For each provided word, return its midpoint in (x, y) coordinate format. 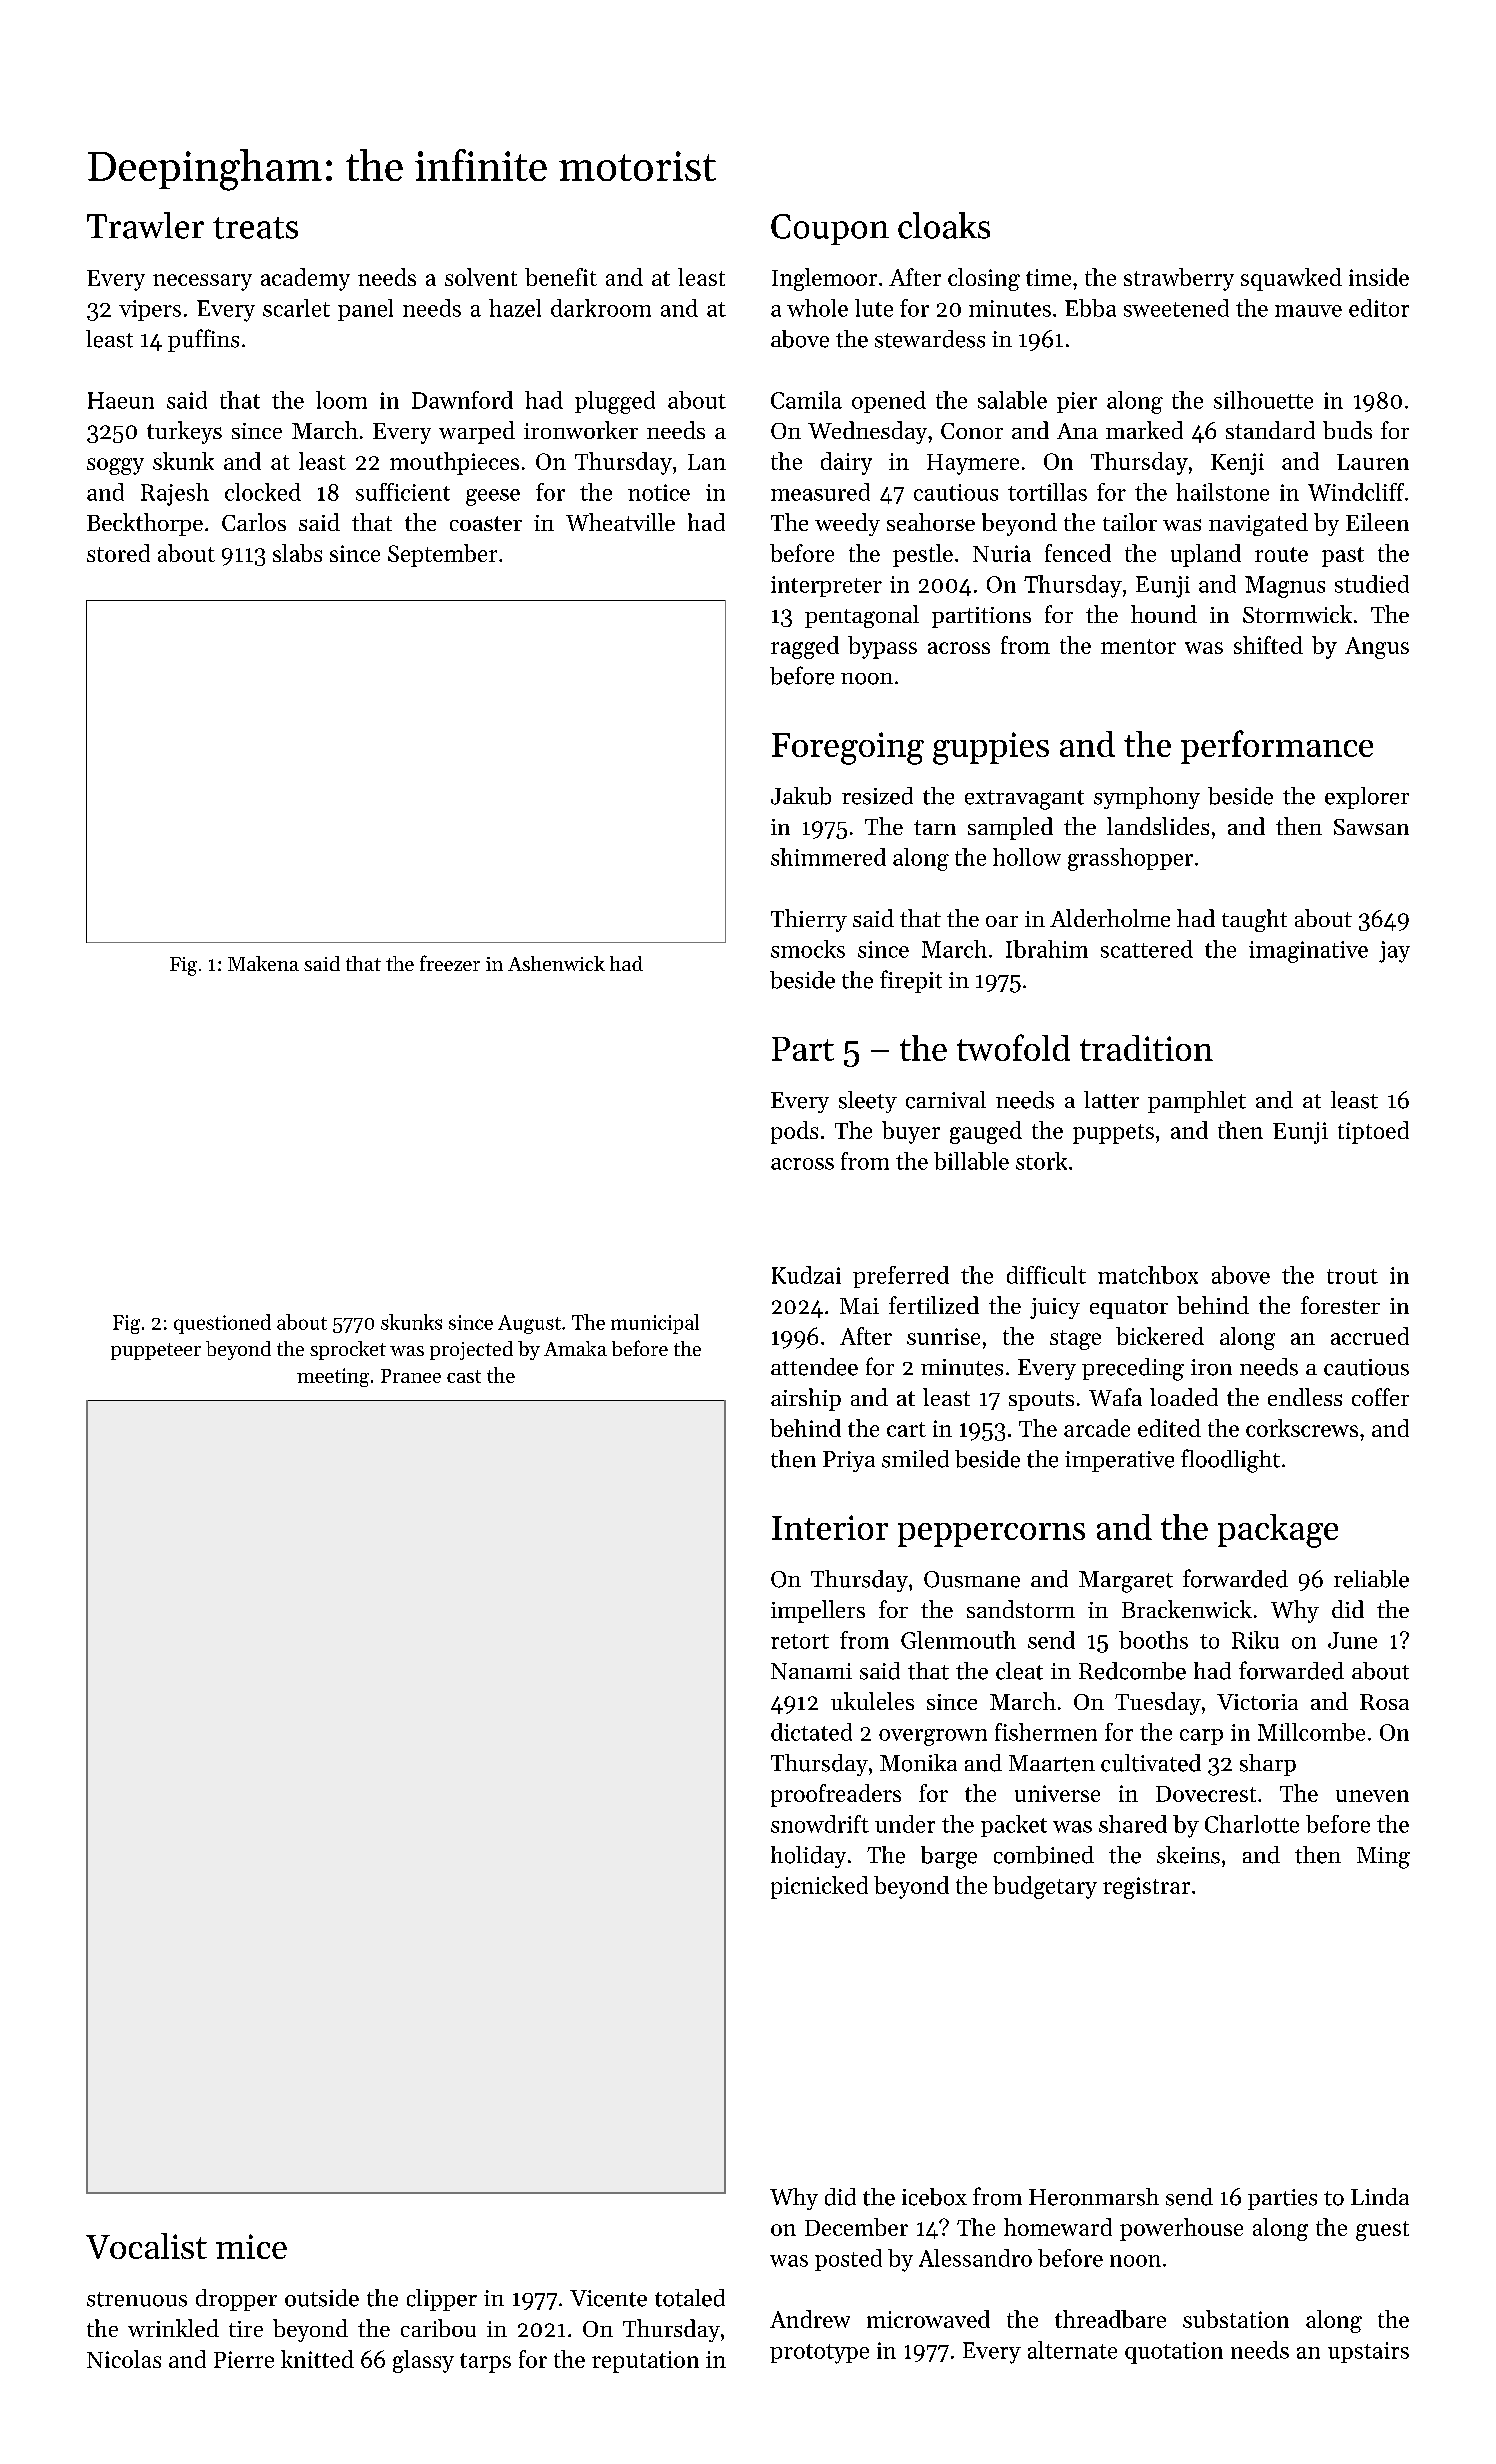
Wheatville (620, 522)
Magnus (1285, 587)
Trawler (145, 225)
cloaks (944, 225)
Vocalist (146, 2246)
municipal (655, 1324)
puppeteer (156, 1351)
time (1048, 277)
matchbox (1148, 1275)
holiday (808, 1857)
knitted (317, 2359)
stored (118, 553)
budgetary (1045, 1887)
